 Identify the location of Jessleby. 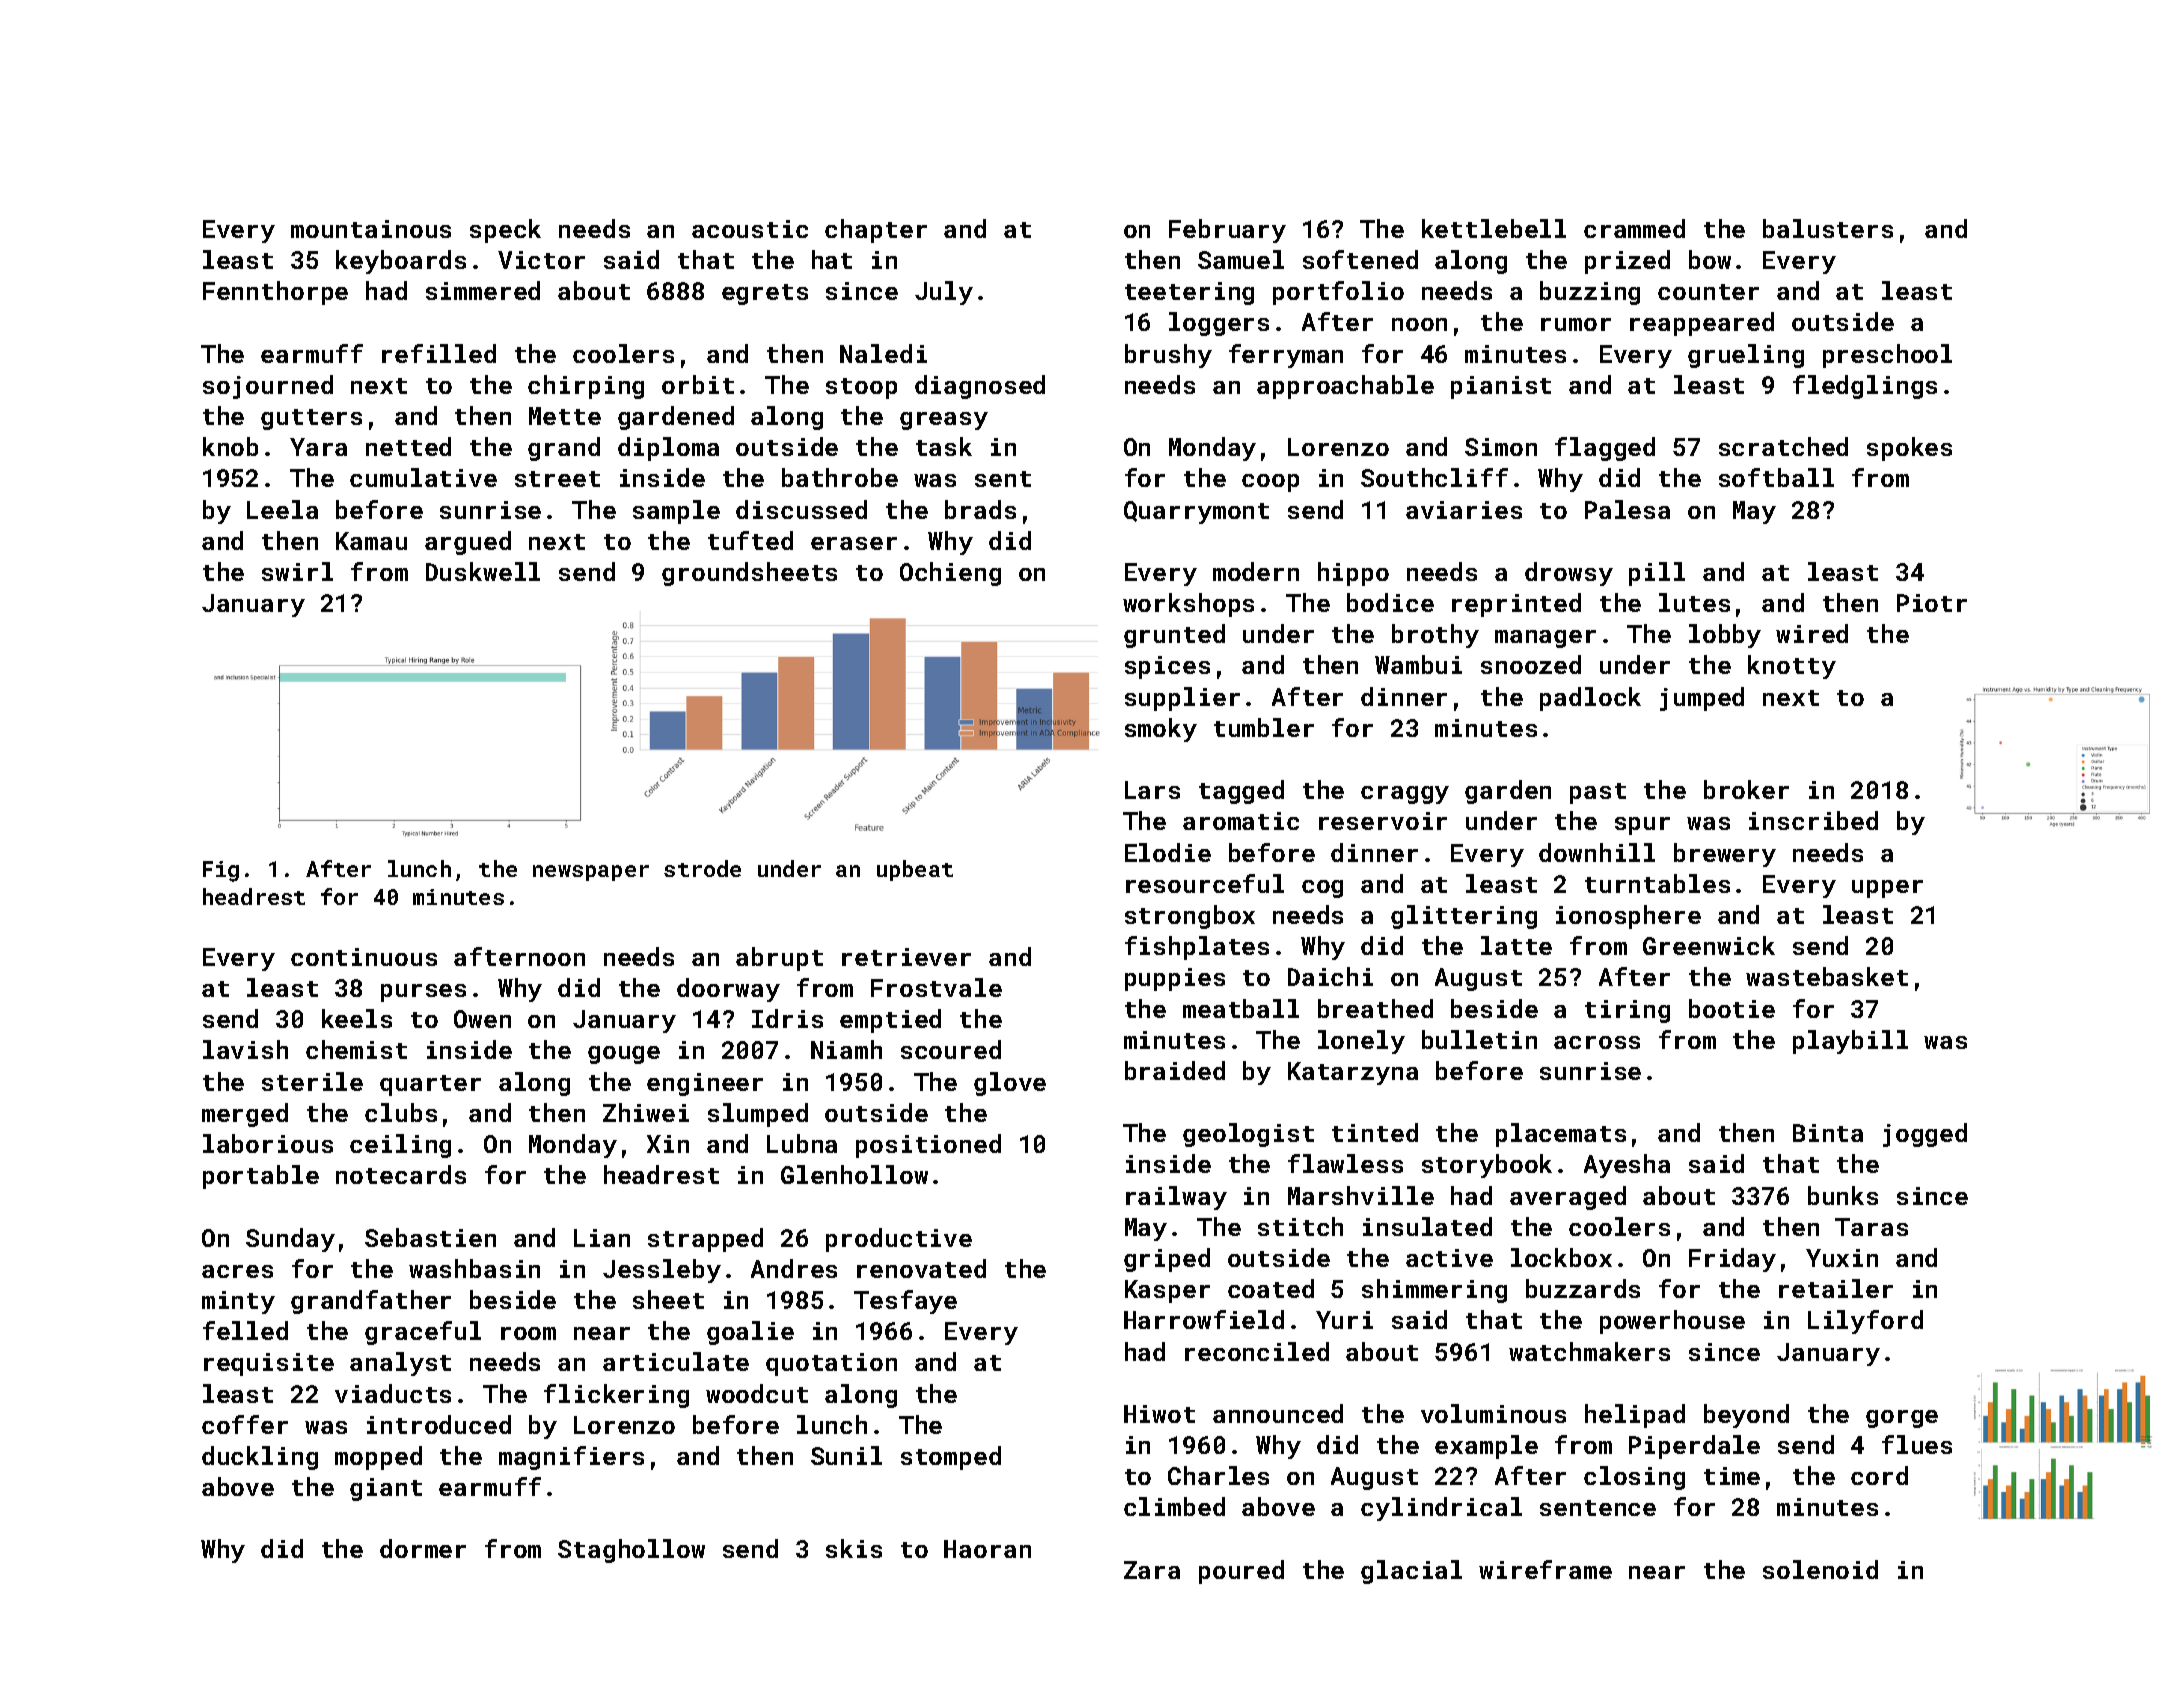
(662, 1271).
